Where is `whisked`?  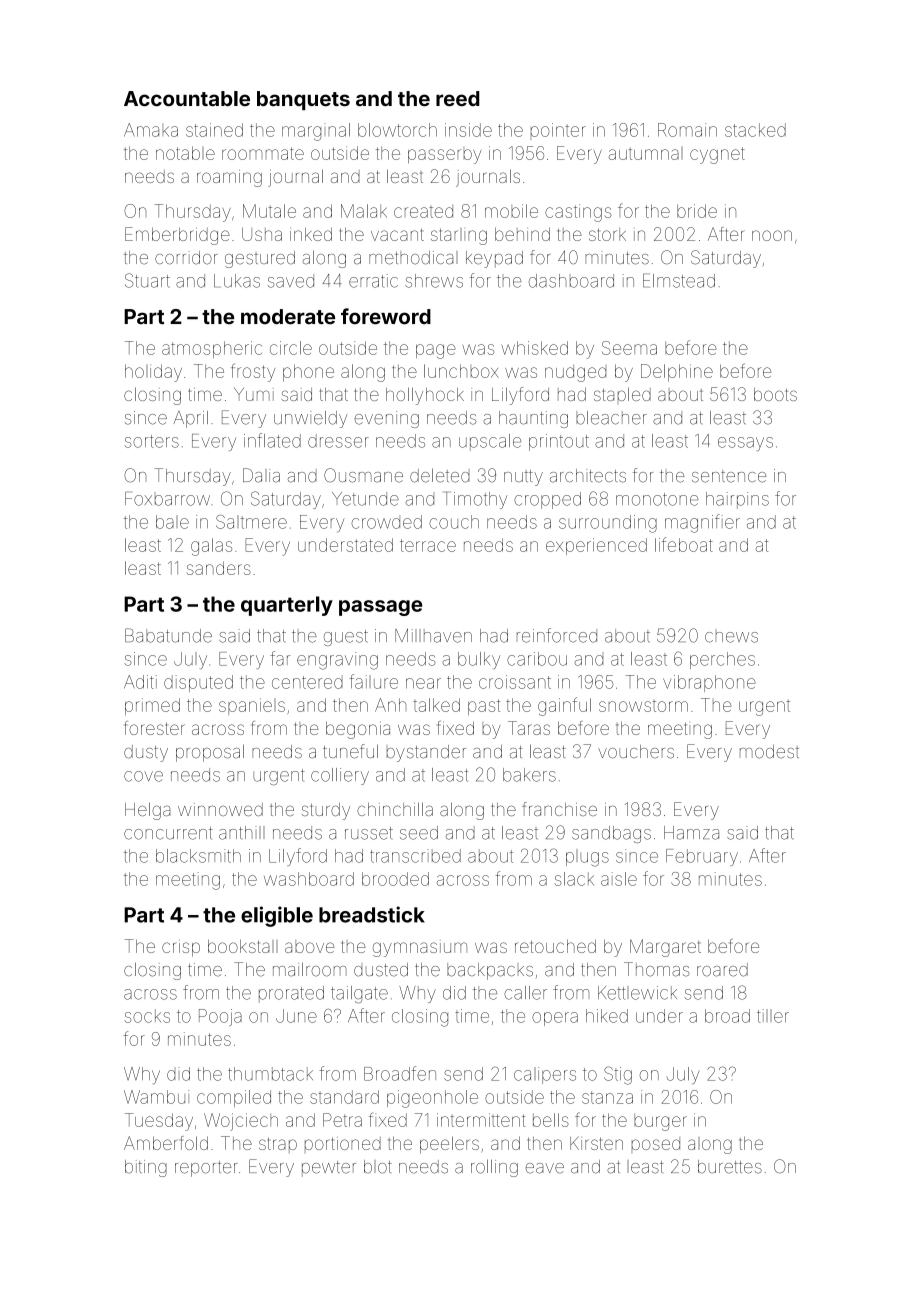
whisked is located at coordinates (535, 348).
